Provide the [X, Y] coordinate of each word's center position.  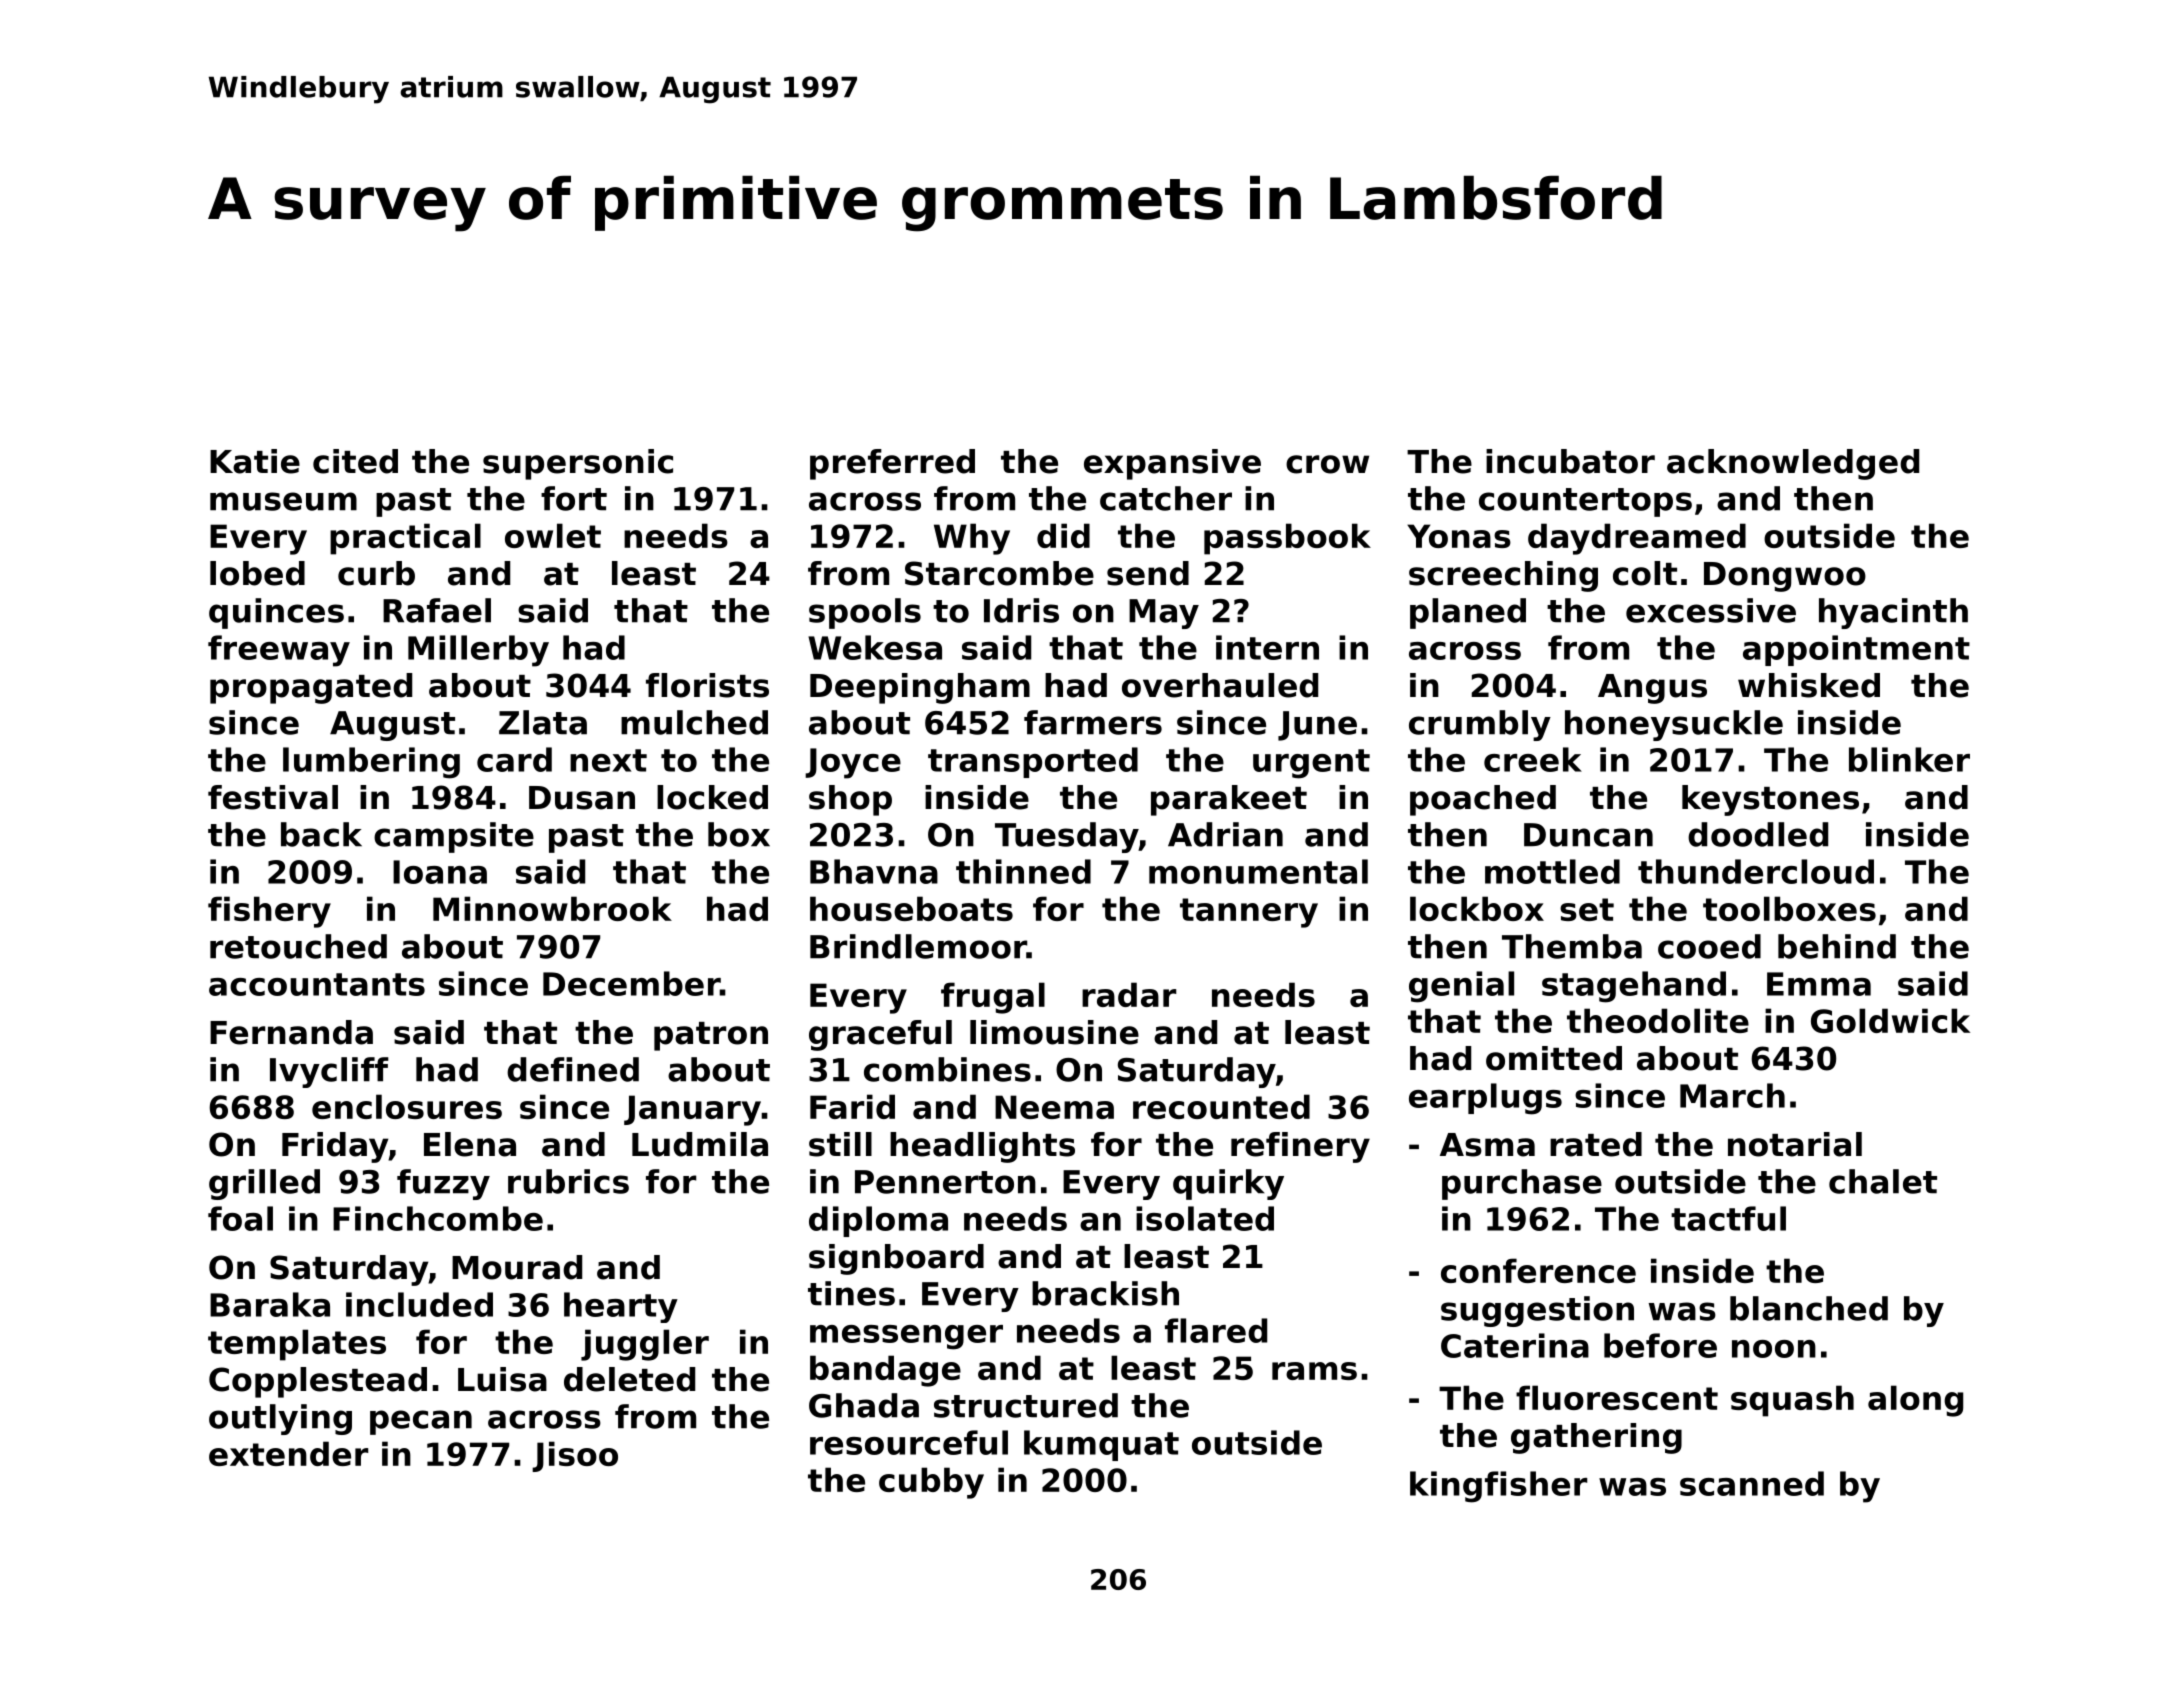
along [1915, 1401]
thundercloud [1756, 871]
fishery [269, 912]
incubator [1570, 461]
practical [405, 539]
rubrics [568, 1181]
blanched [1809, 1308]
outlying [280, 1419]
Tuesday [1067, 837]
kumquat [1101, 1445]
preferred [892, 464]
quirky [1228, 1184]
